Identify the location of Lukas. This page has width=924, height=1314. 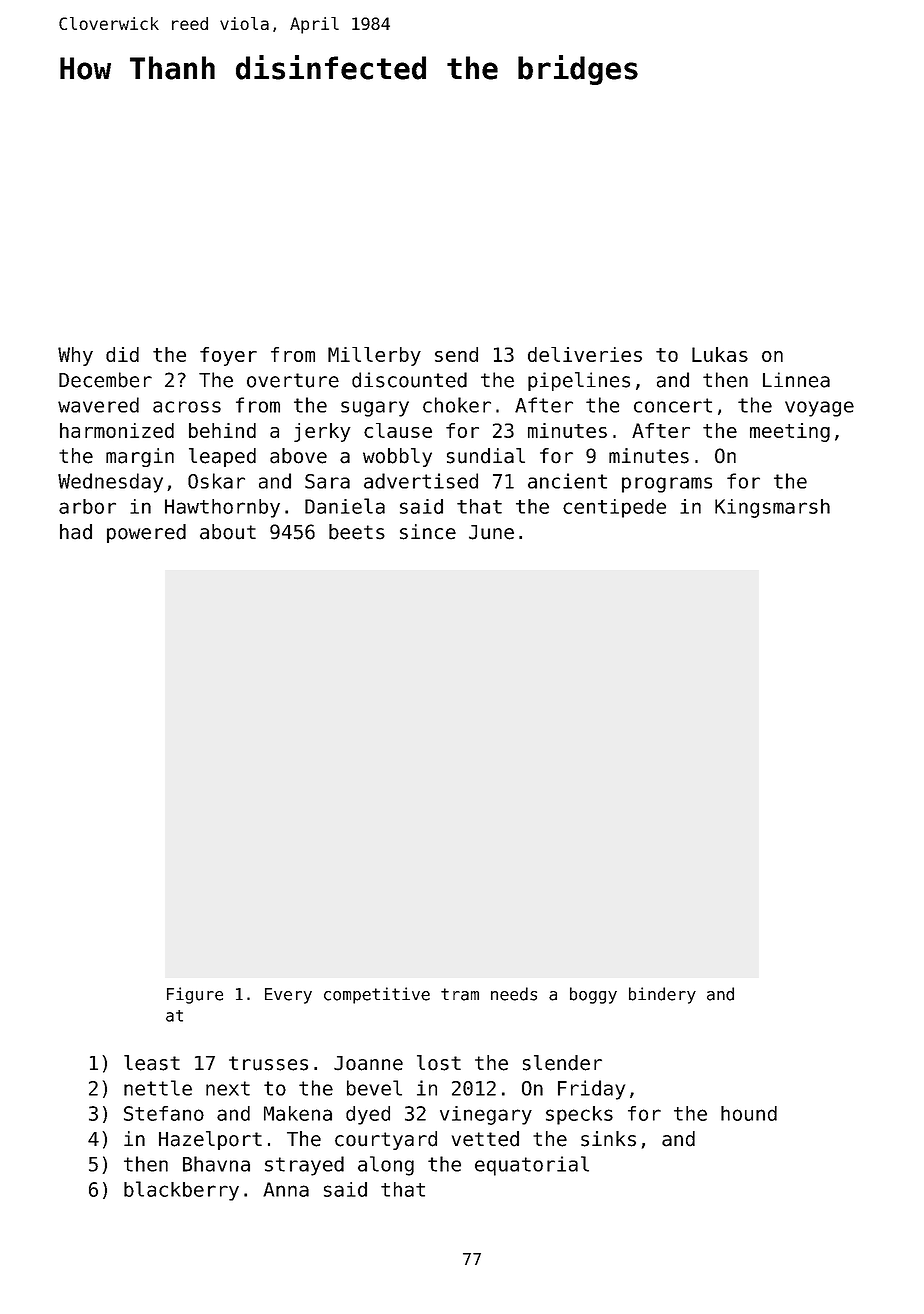
(720, 354).
